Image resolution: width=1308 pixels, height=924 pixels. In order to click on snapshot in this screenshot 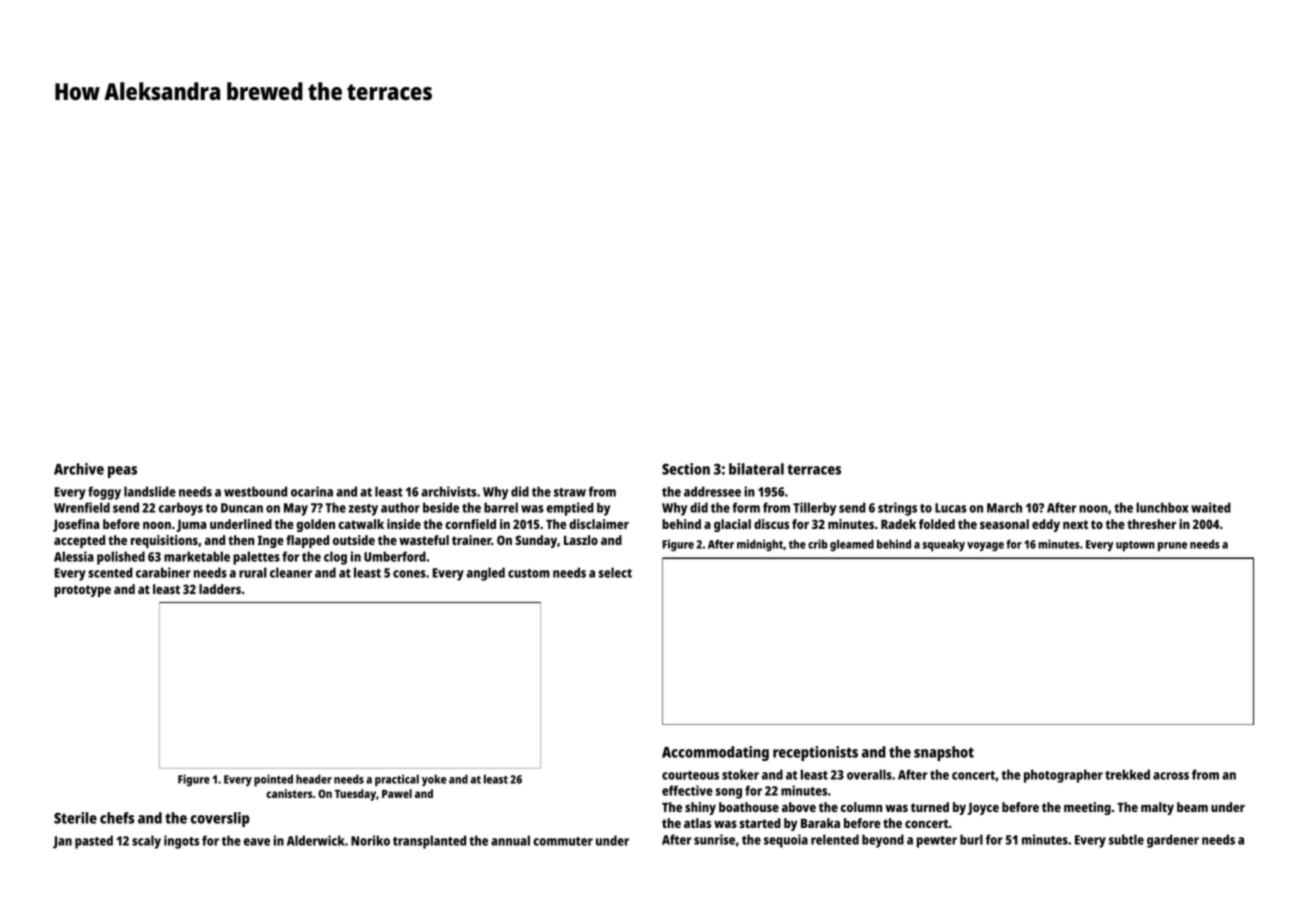, I will do `click(944, 753)`.
